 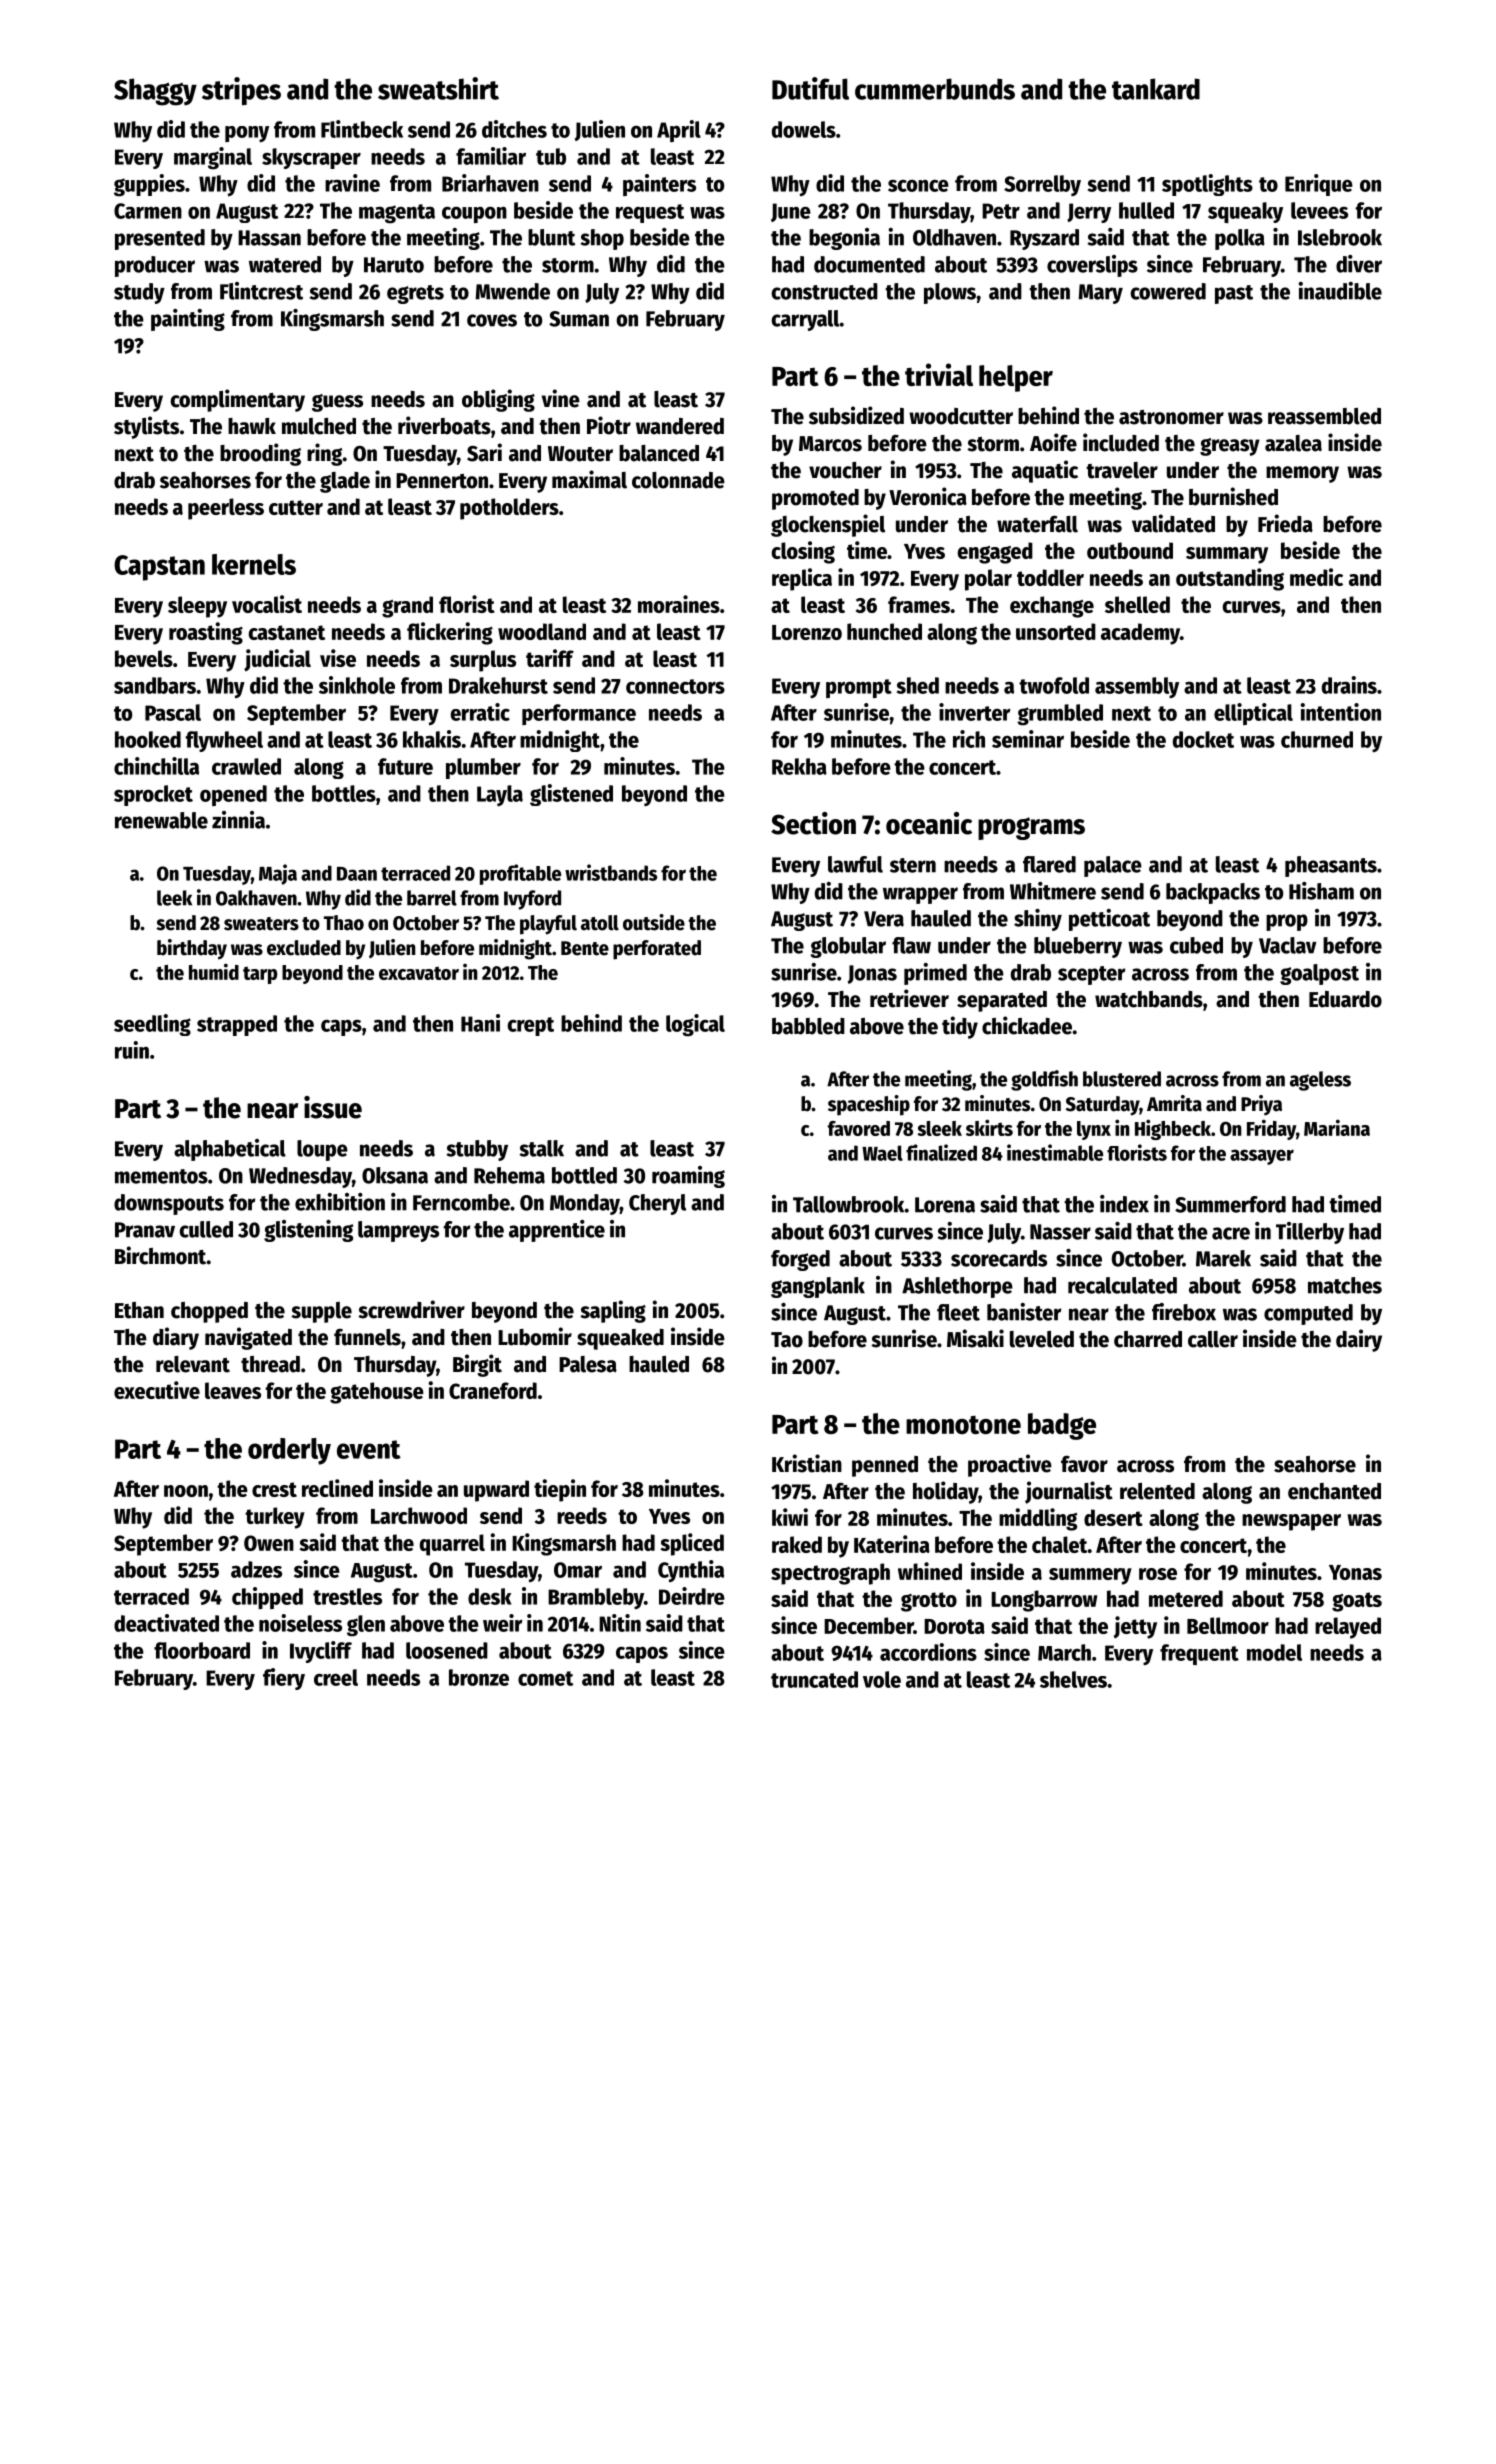 What do you see at coordinates (357, 874) in the screenshot?
I see `Daan` at bounding box center [357, 874].
